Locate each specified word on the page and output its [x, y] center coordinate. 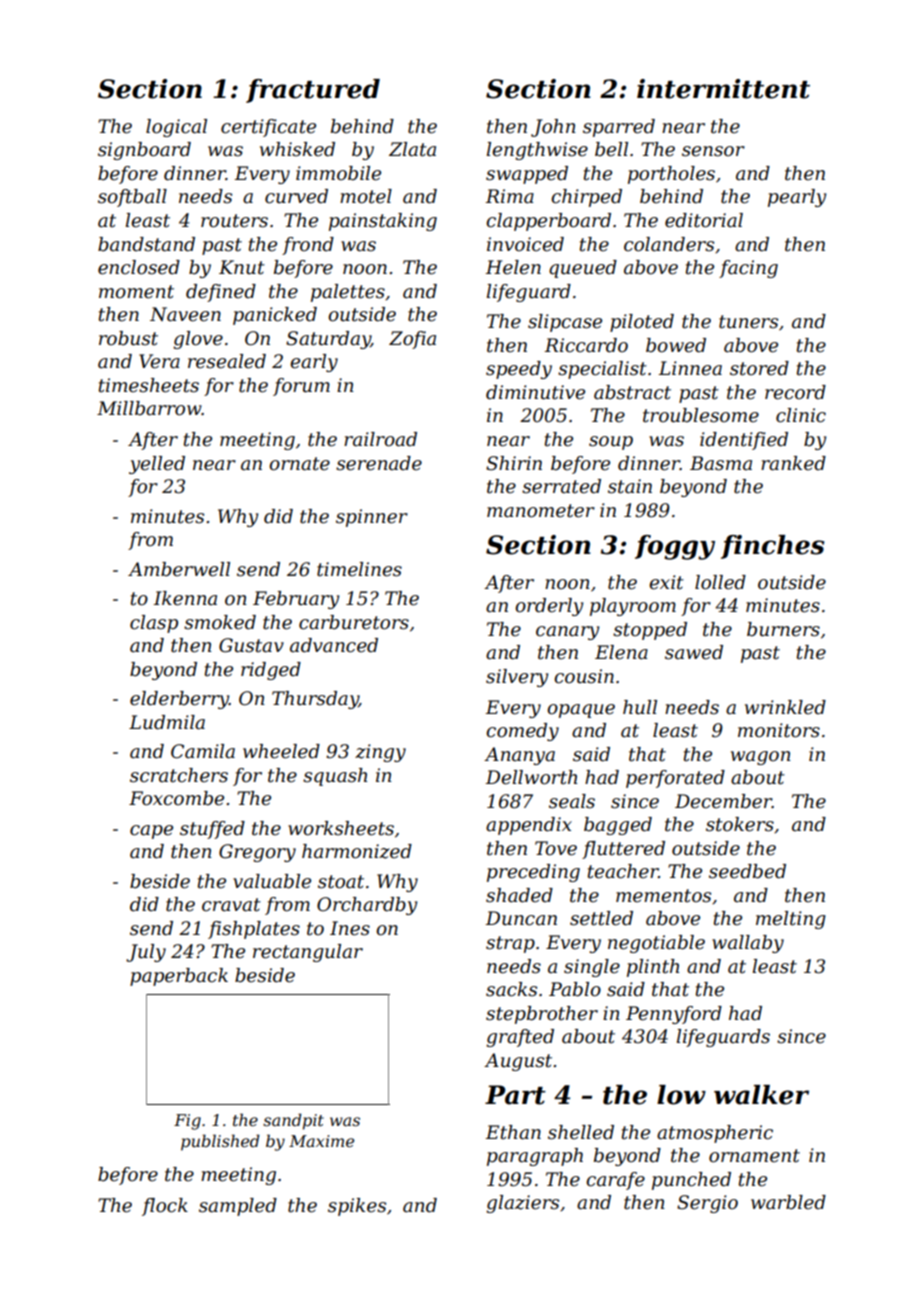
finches [772, 547]
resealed [227, 361]
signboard [144, 151]
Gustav [251, 645]
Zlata [412, 149]
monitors [779, 730]
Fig [187, 1122]
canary [567, 633]
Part [515, 1095]
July [146, 953]
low [681, 1095]
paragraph [535, 1157]
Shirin [514, 463]
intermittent [723, 89]
